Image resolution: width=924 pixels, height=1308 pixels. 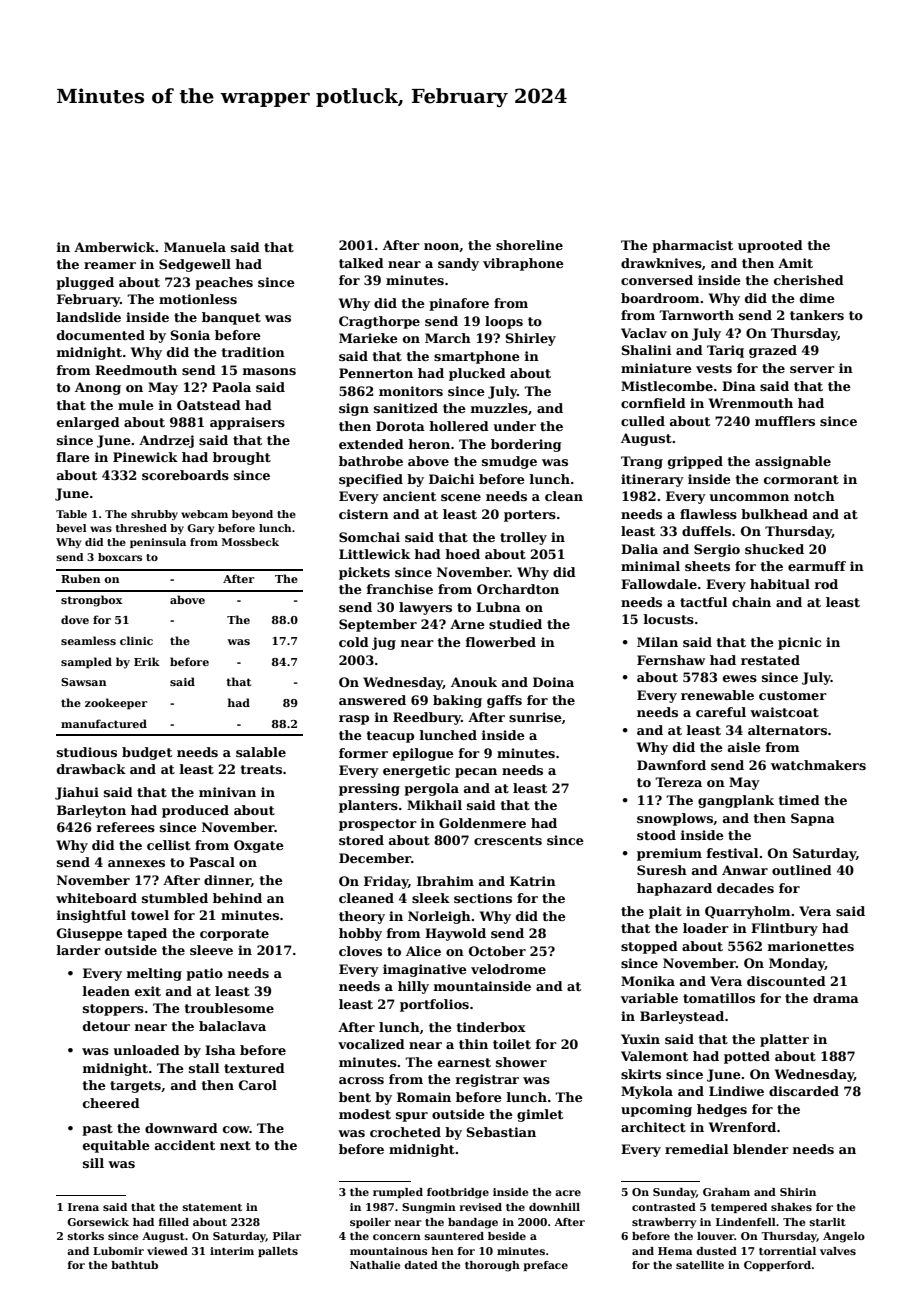 I want to click on architect, so click(x=653, y=1127).
